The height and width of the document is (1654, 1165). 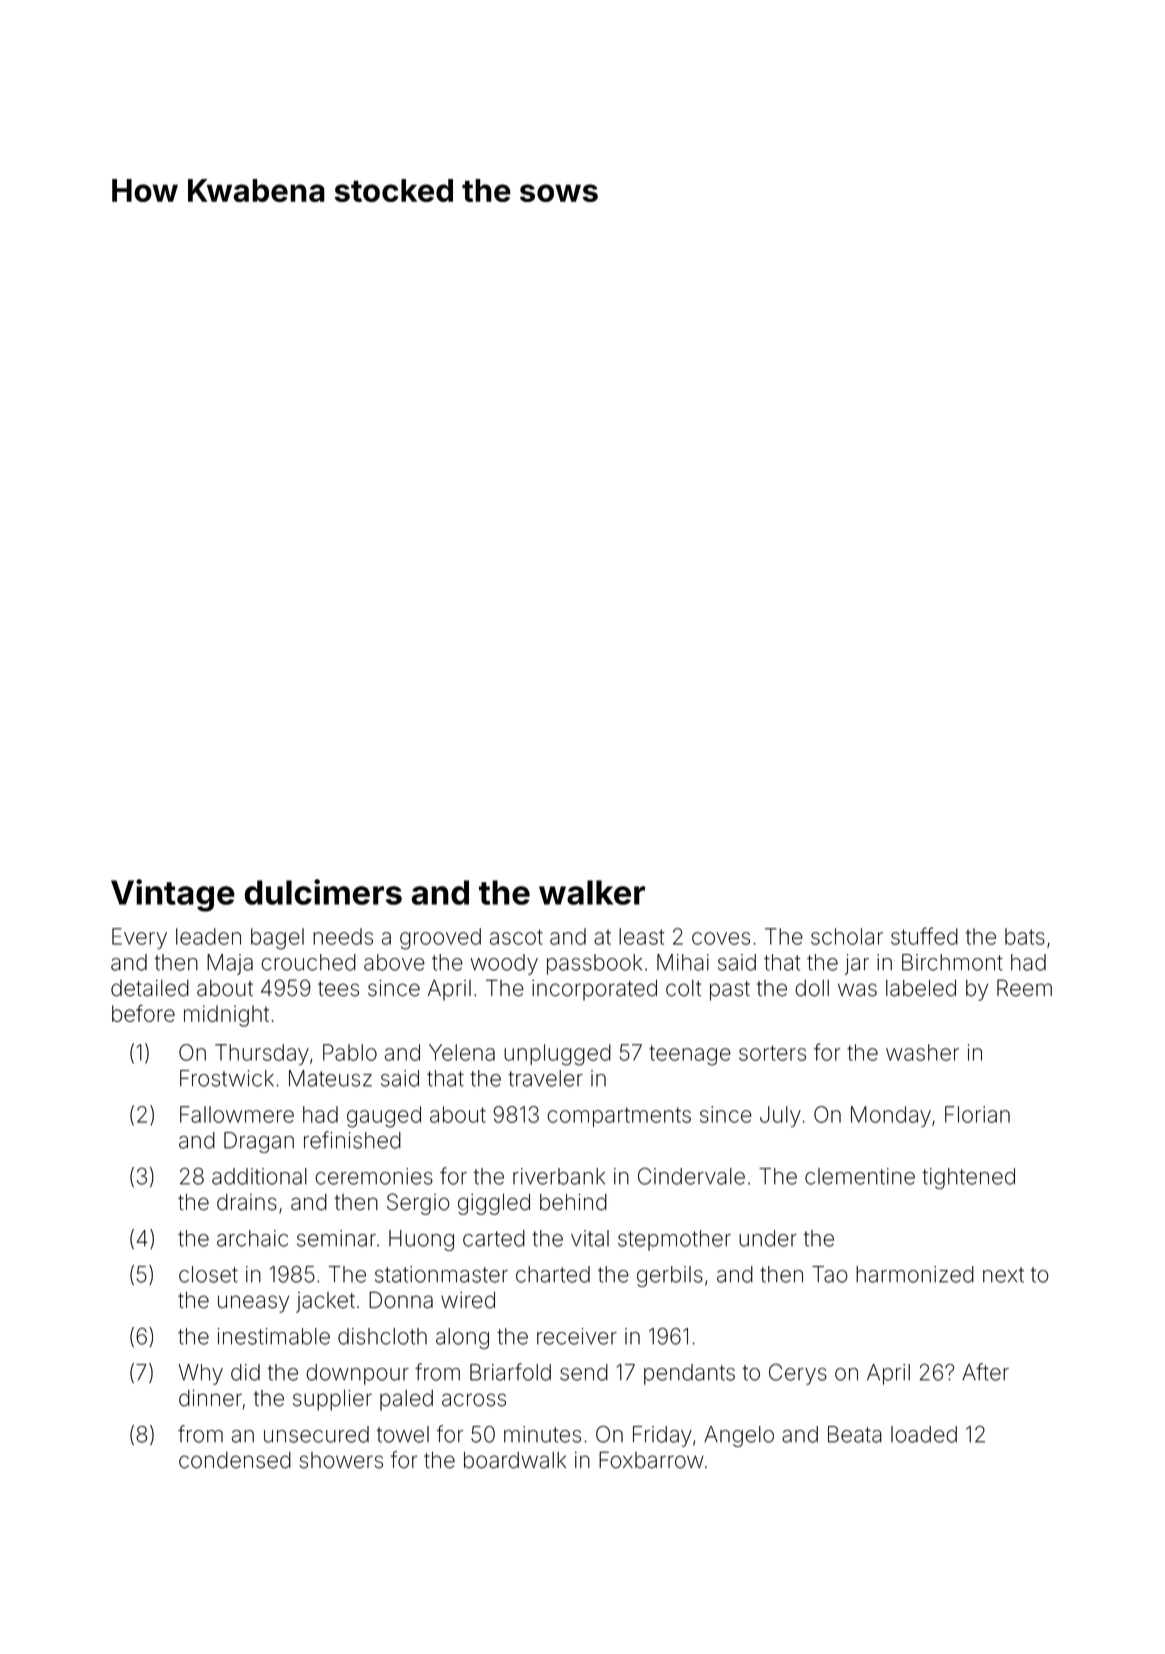 What do you see at coordinates (1003, 1275) in the document?
I see `next` at bounding box center [1003, 1275].
